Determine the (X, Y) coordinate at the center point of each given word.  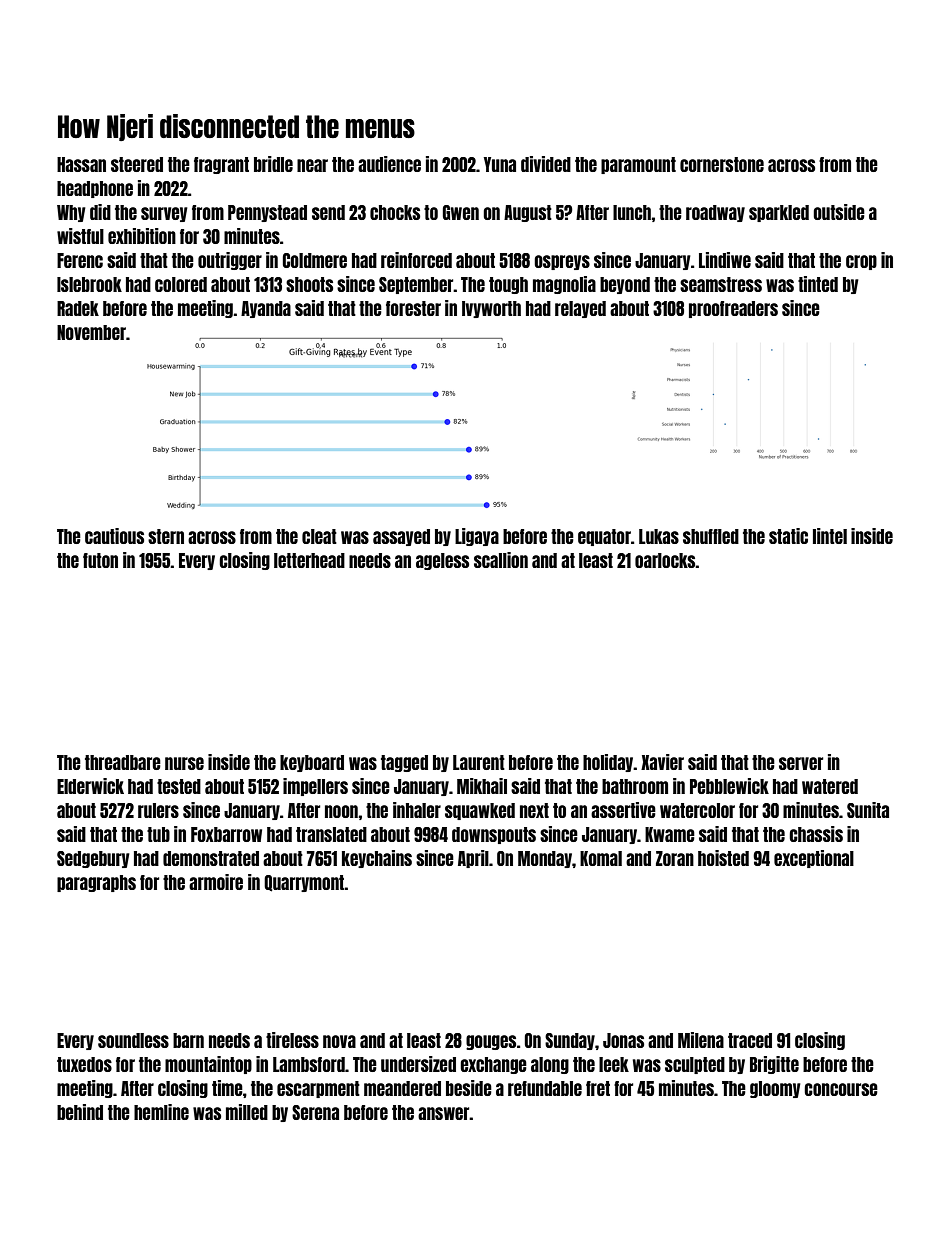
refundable (545, 1088)
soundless (133, 1040)
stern (166, 536)
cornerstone (722, 164)
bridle (273, 164)
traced (750, 1040)
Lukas (659, 536)
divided (546, 164)
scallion (501, 560)
